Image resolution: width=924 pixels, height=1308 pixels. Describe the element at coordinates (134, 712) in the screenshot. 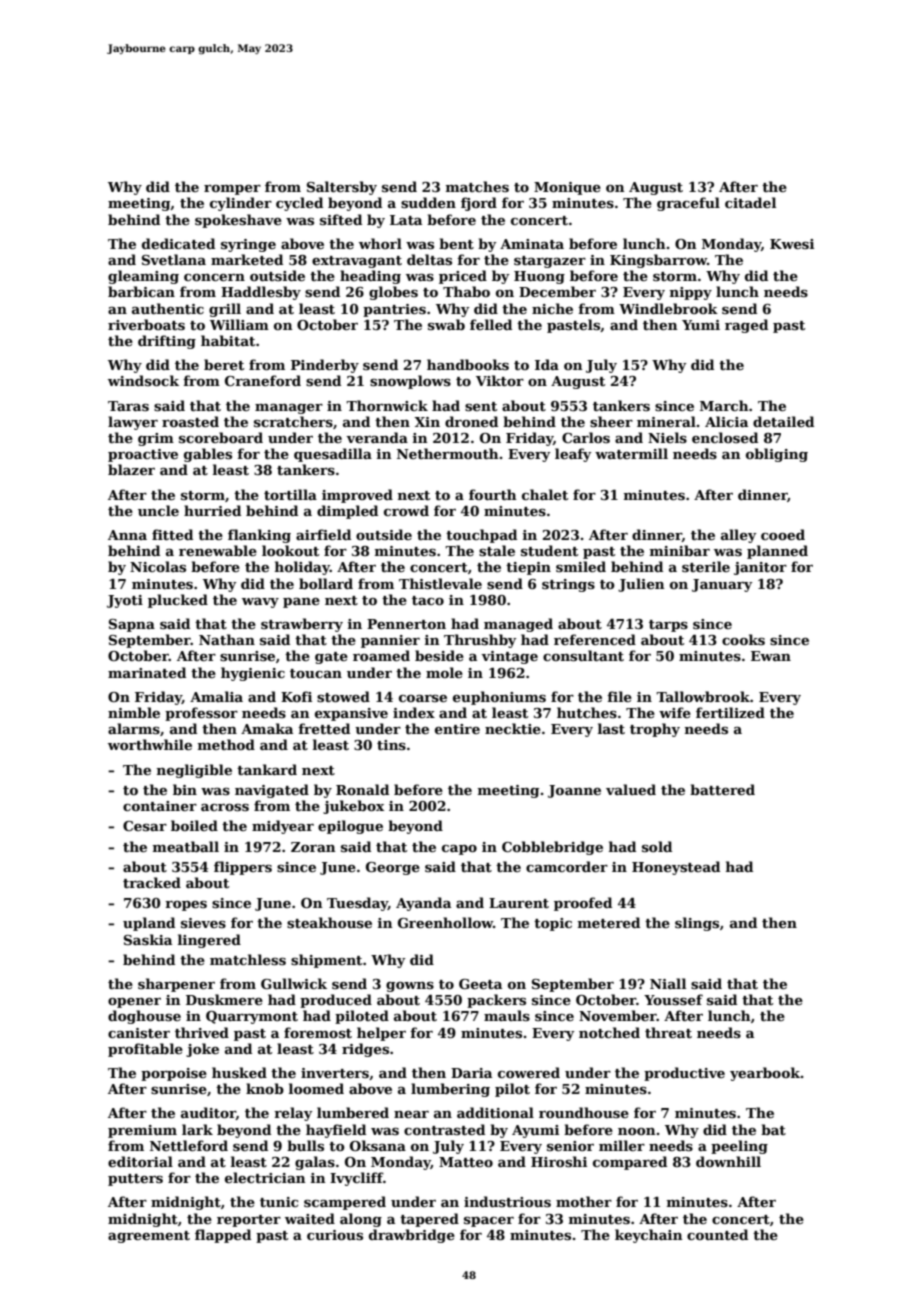

I see `nimble` at that location.
